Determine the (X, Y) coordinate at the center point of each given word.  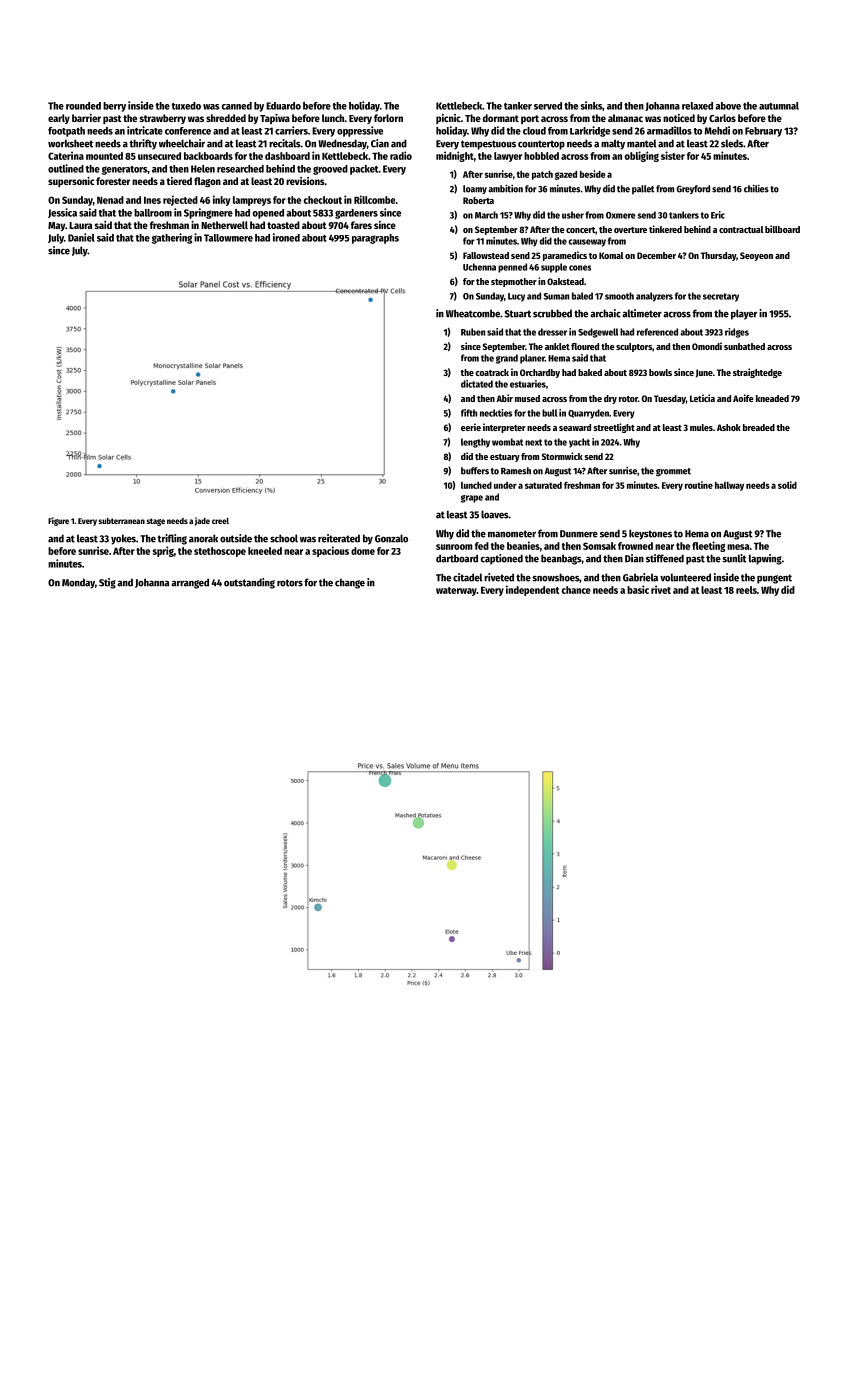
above (728, 106)
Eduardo (283, 106)
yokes (123, 539)
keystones (650, 534)
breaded (759, 427)
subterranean (122, 521)
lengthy (475, 443)
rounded (83, 106)
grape (472, 499)
